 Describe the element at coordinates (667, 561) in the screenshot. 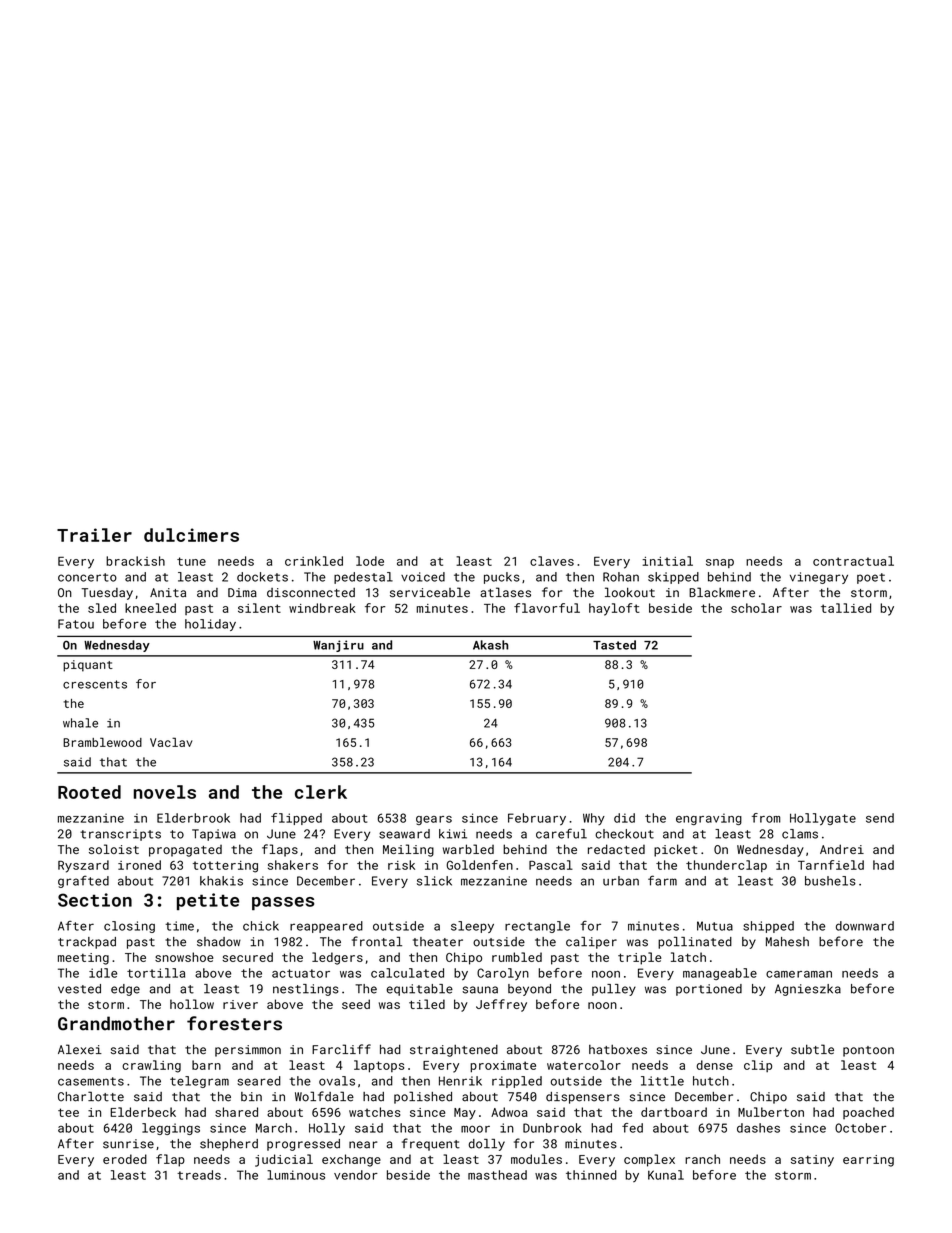

I see `initial` at that location.
